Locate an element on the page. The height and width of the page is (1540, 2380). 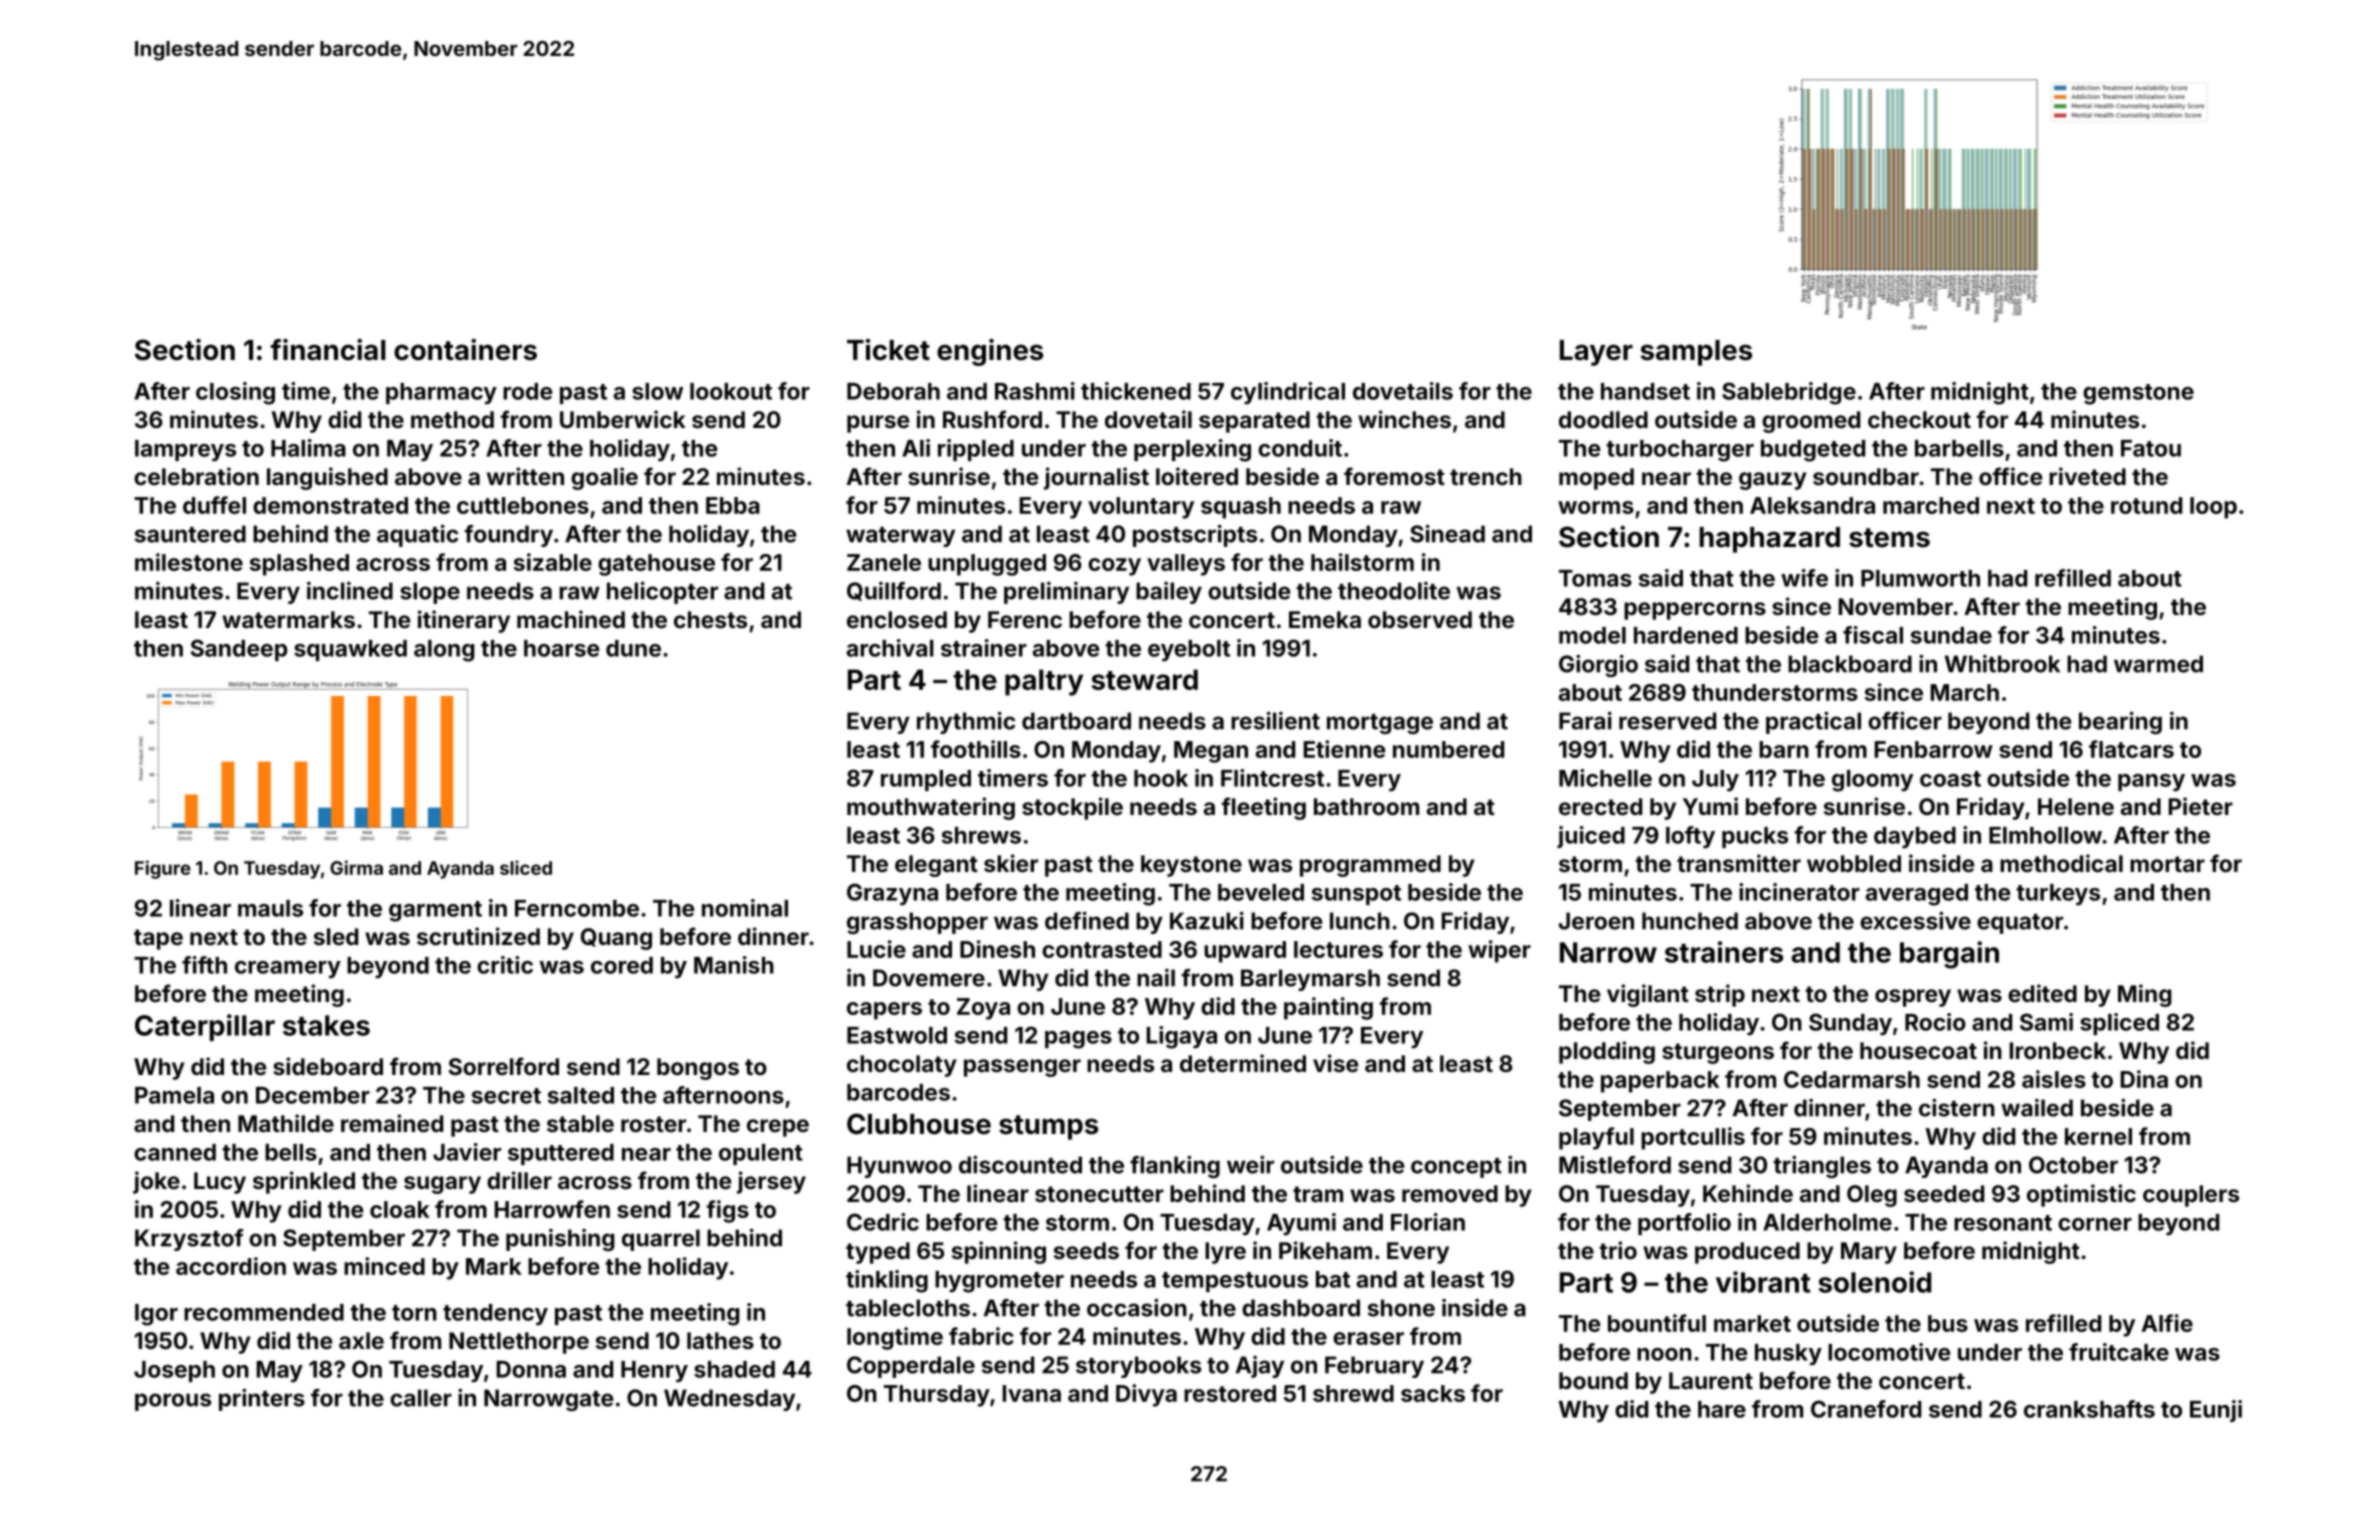
Sami is located at coordinates (2046, 1022).
